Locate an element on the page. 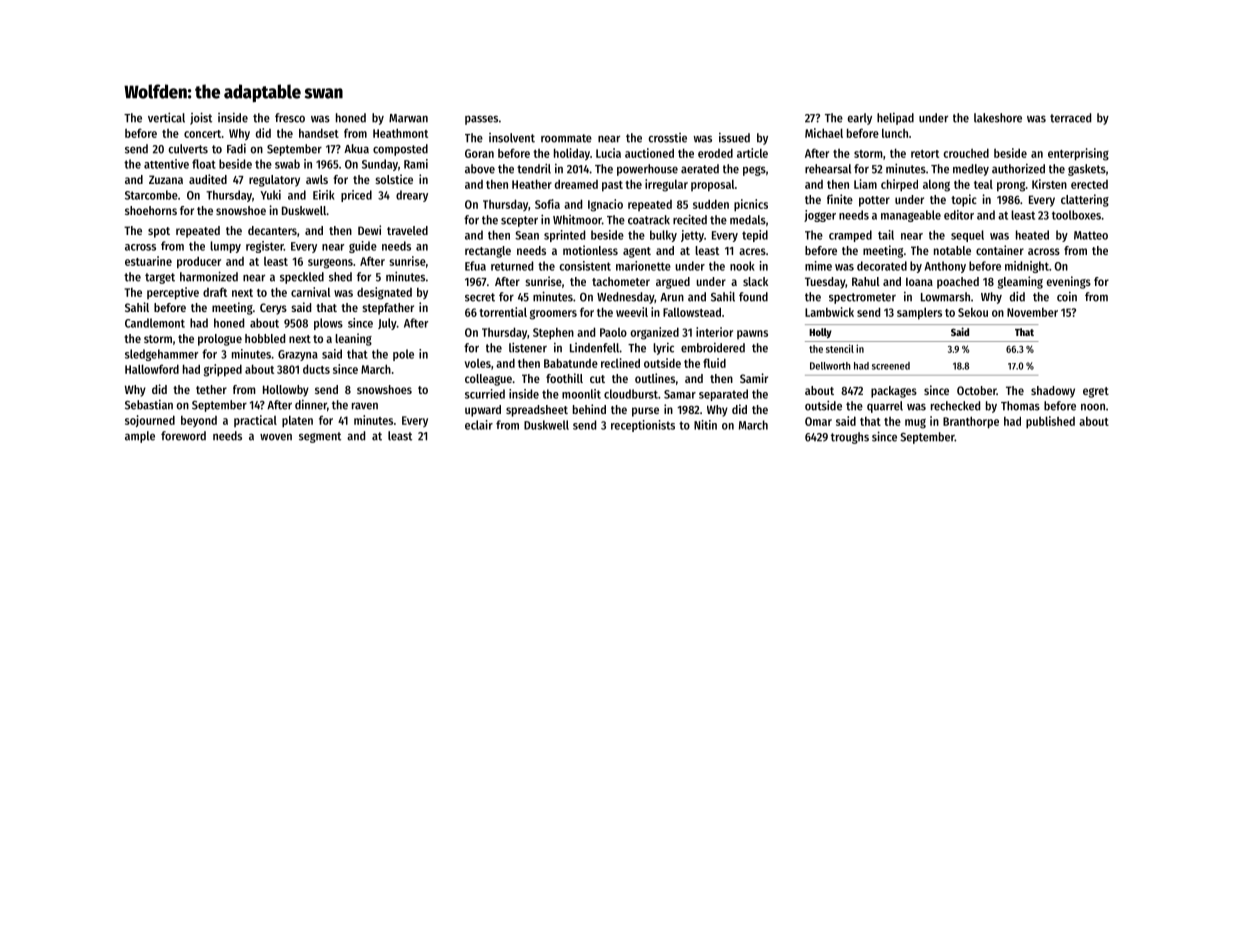  foreword is located at coordinates (183, 436).
